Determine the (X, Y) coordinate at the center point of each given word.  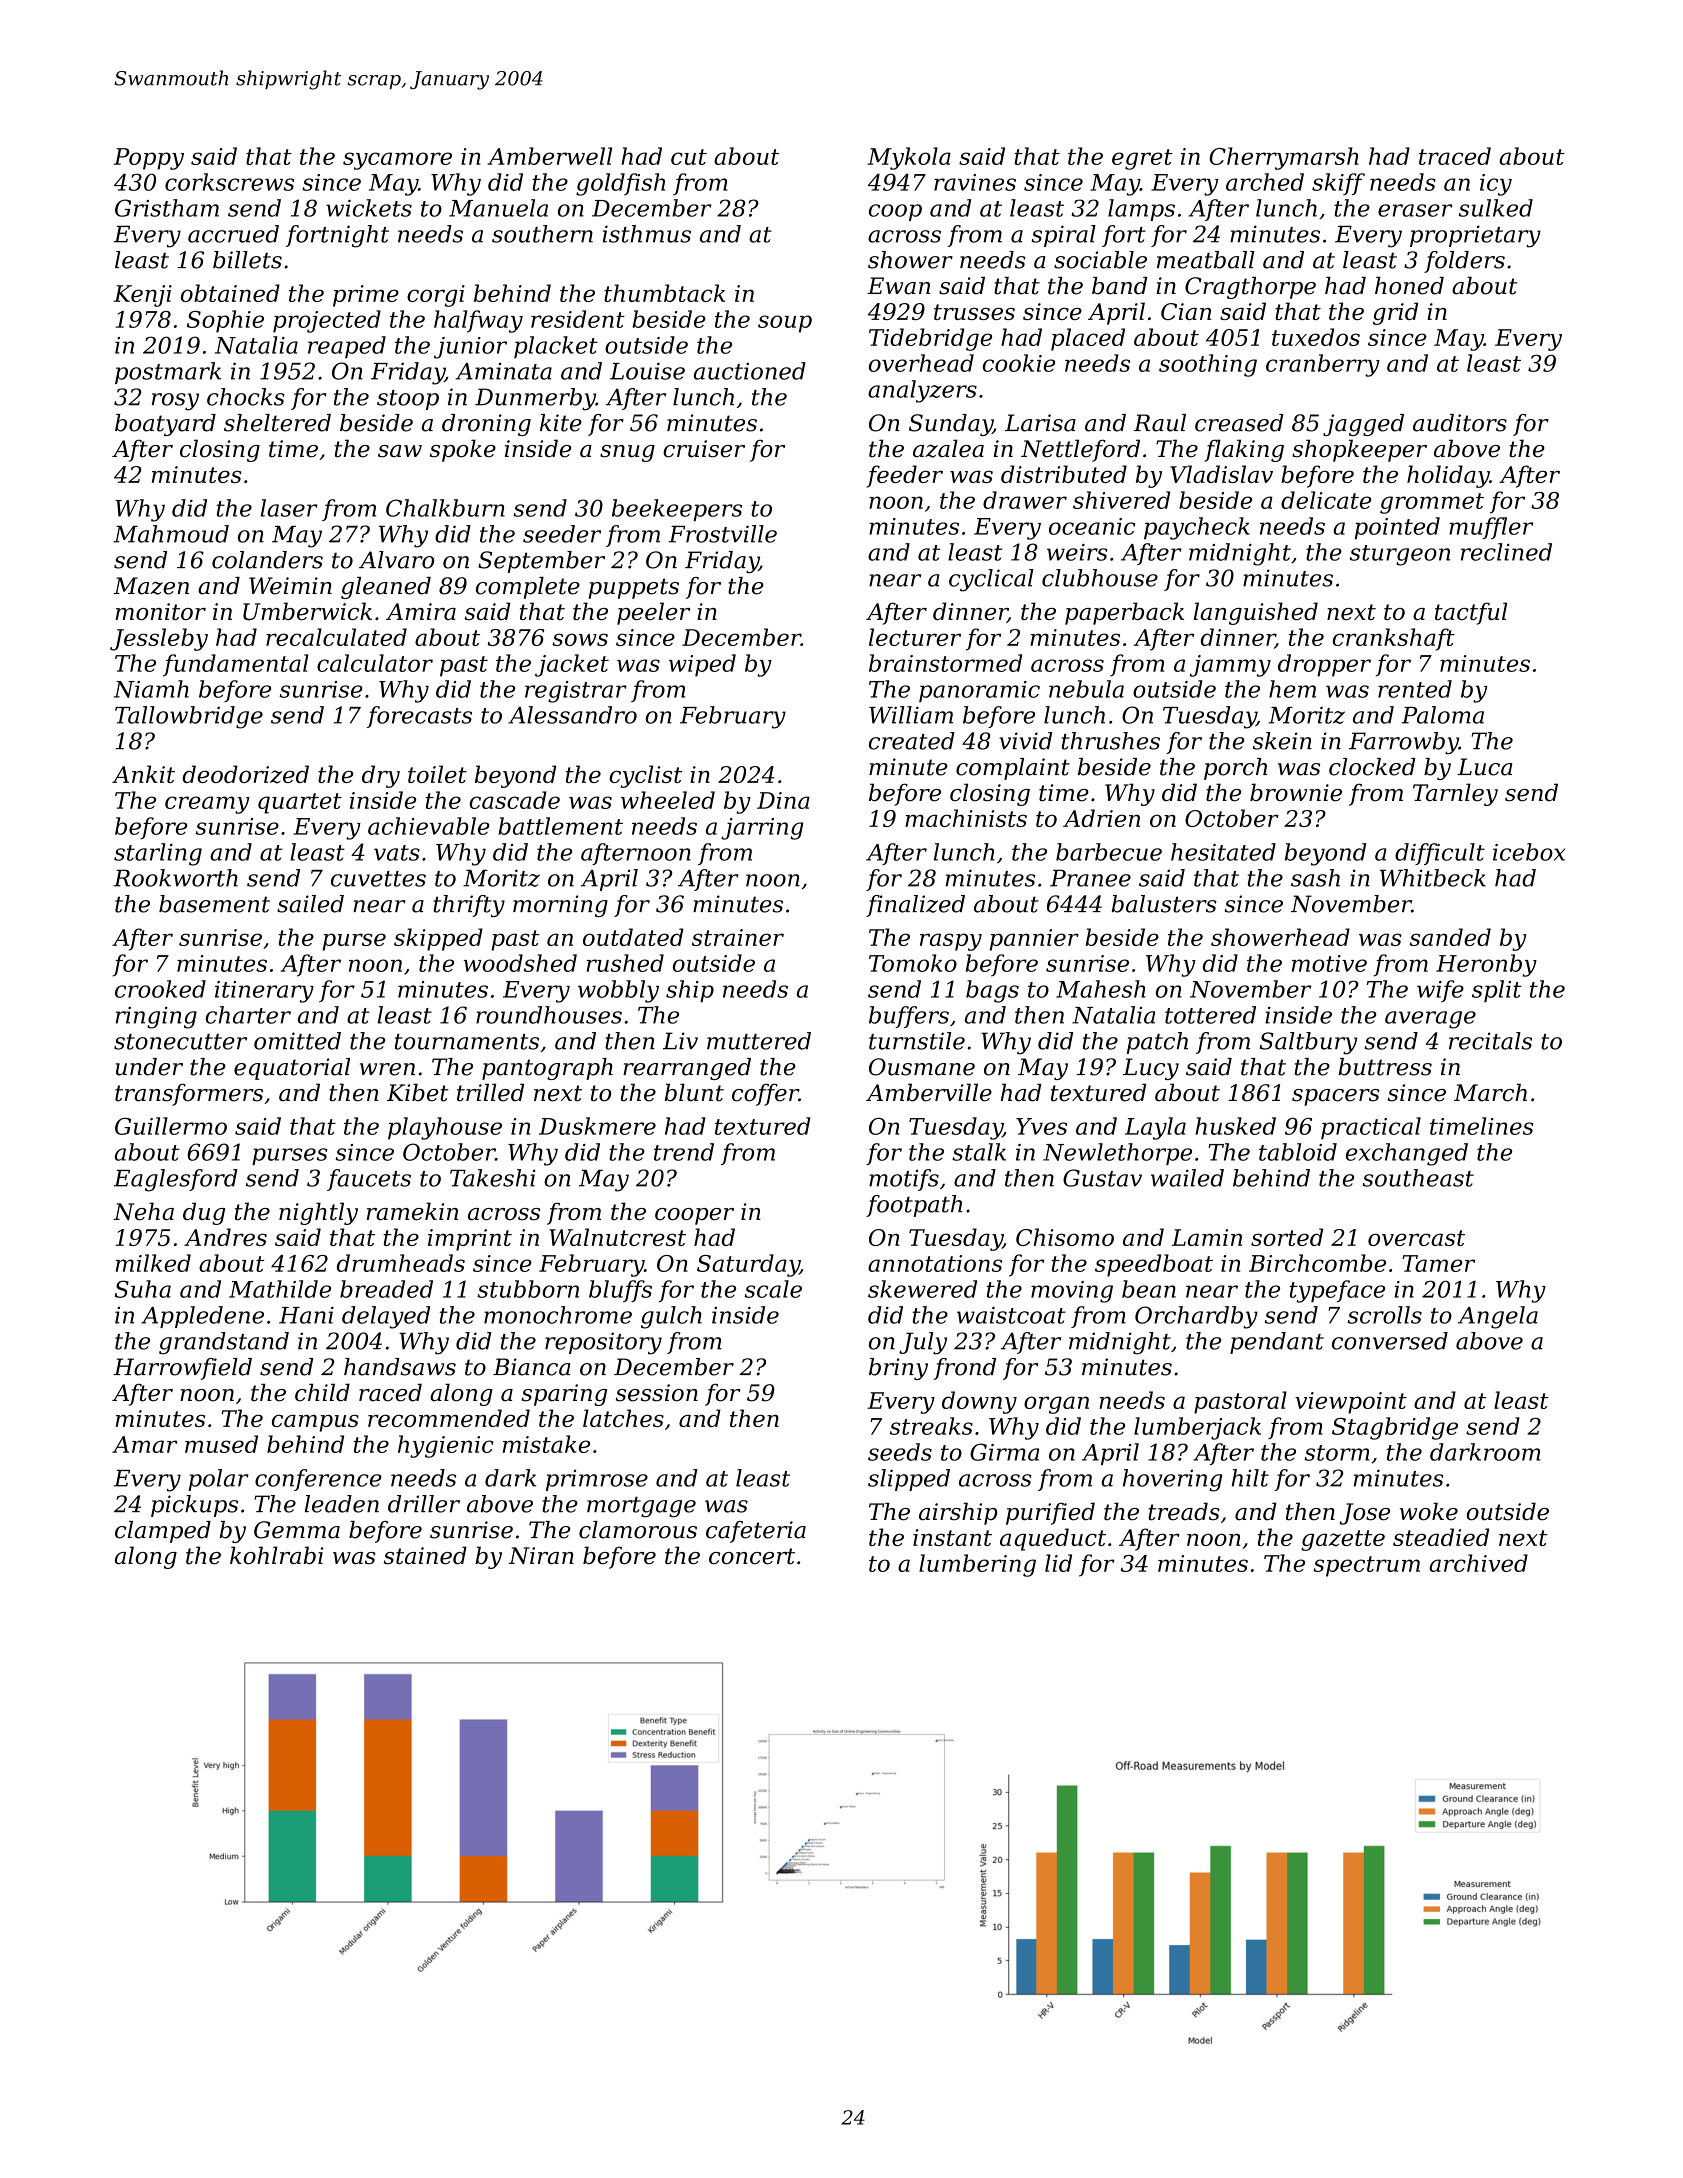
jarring (762, 829)
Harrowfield (183, 1369)
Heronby (1486, 965)
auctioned (750, 371)
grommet (1432, 503)
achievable (429, 826)
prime (366, 296)
